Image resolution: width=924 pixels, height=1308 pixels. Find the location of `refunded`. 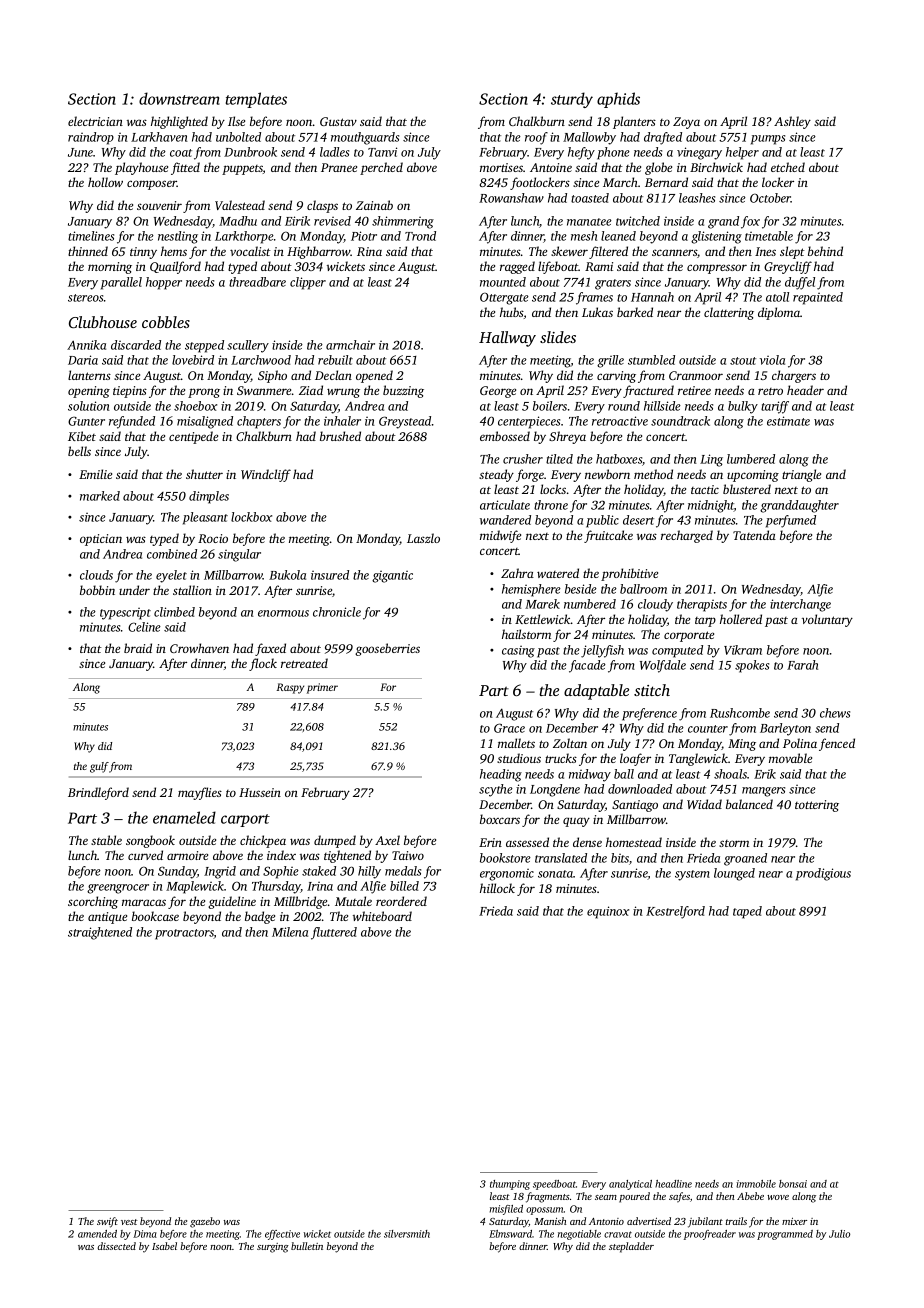

refunded is located at coordinates (132, 422).
